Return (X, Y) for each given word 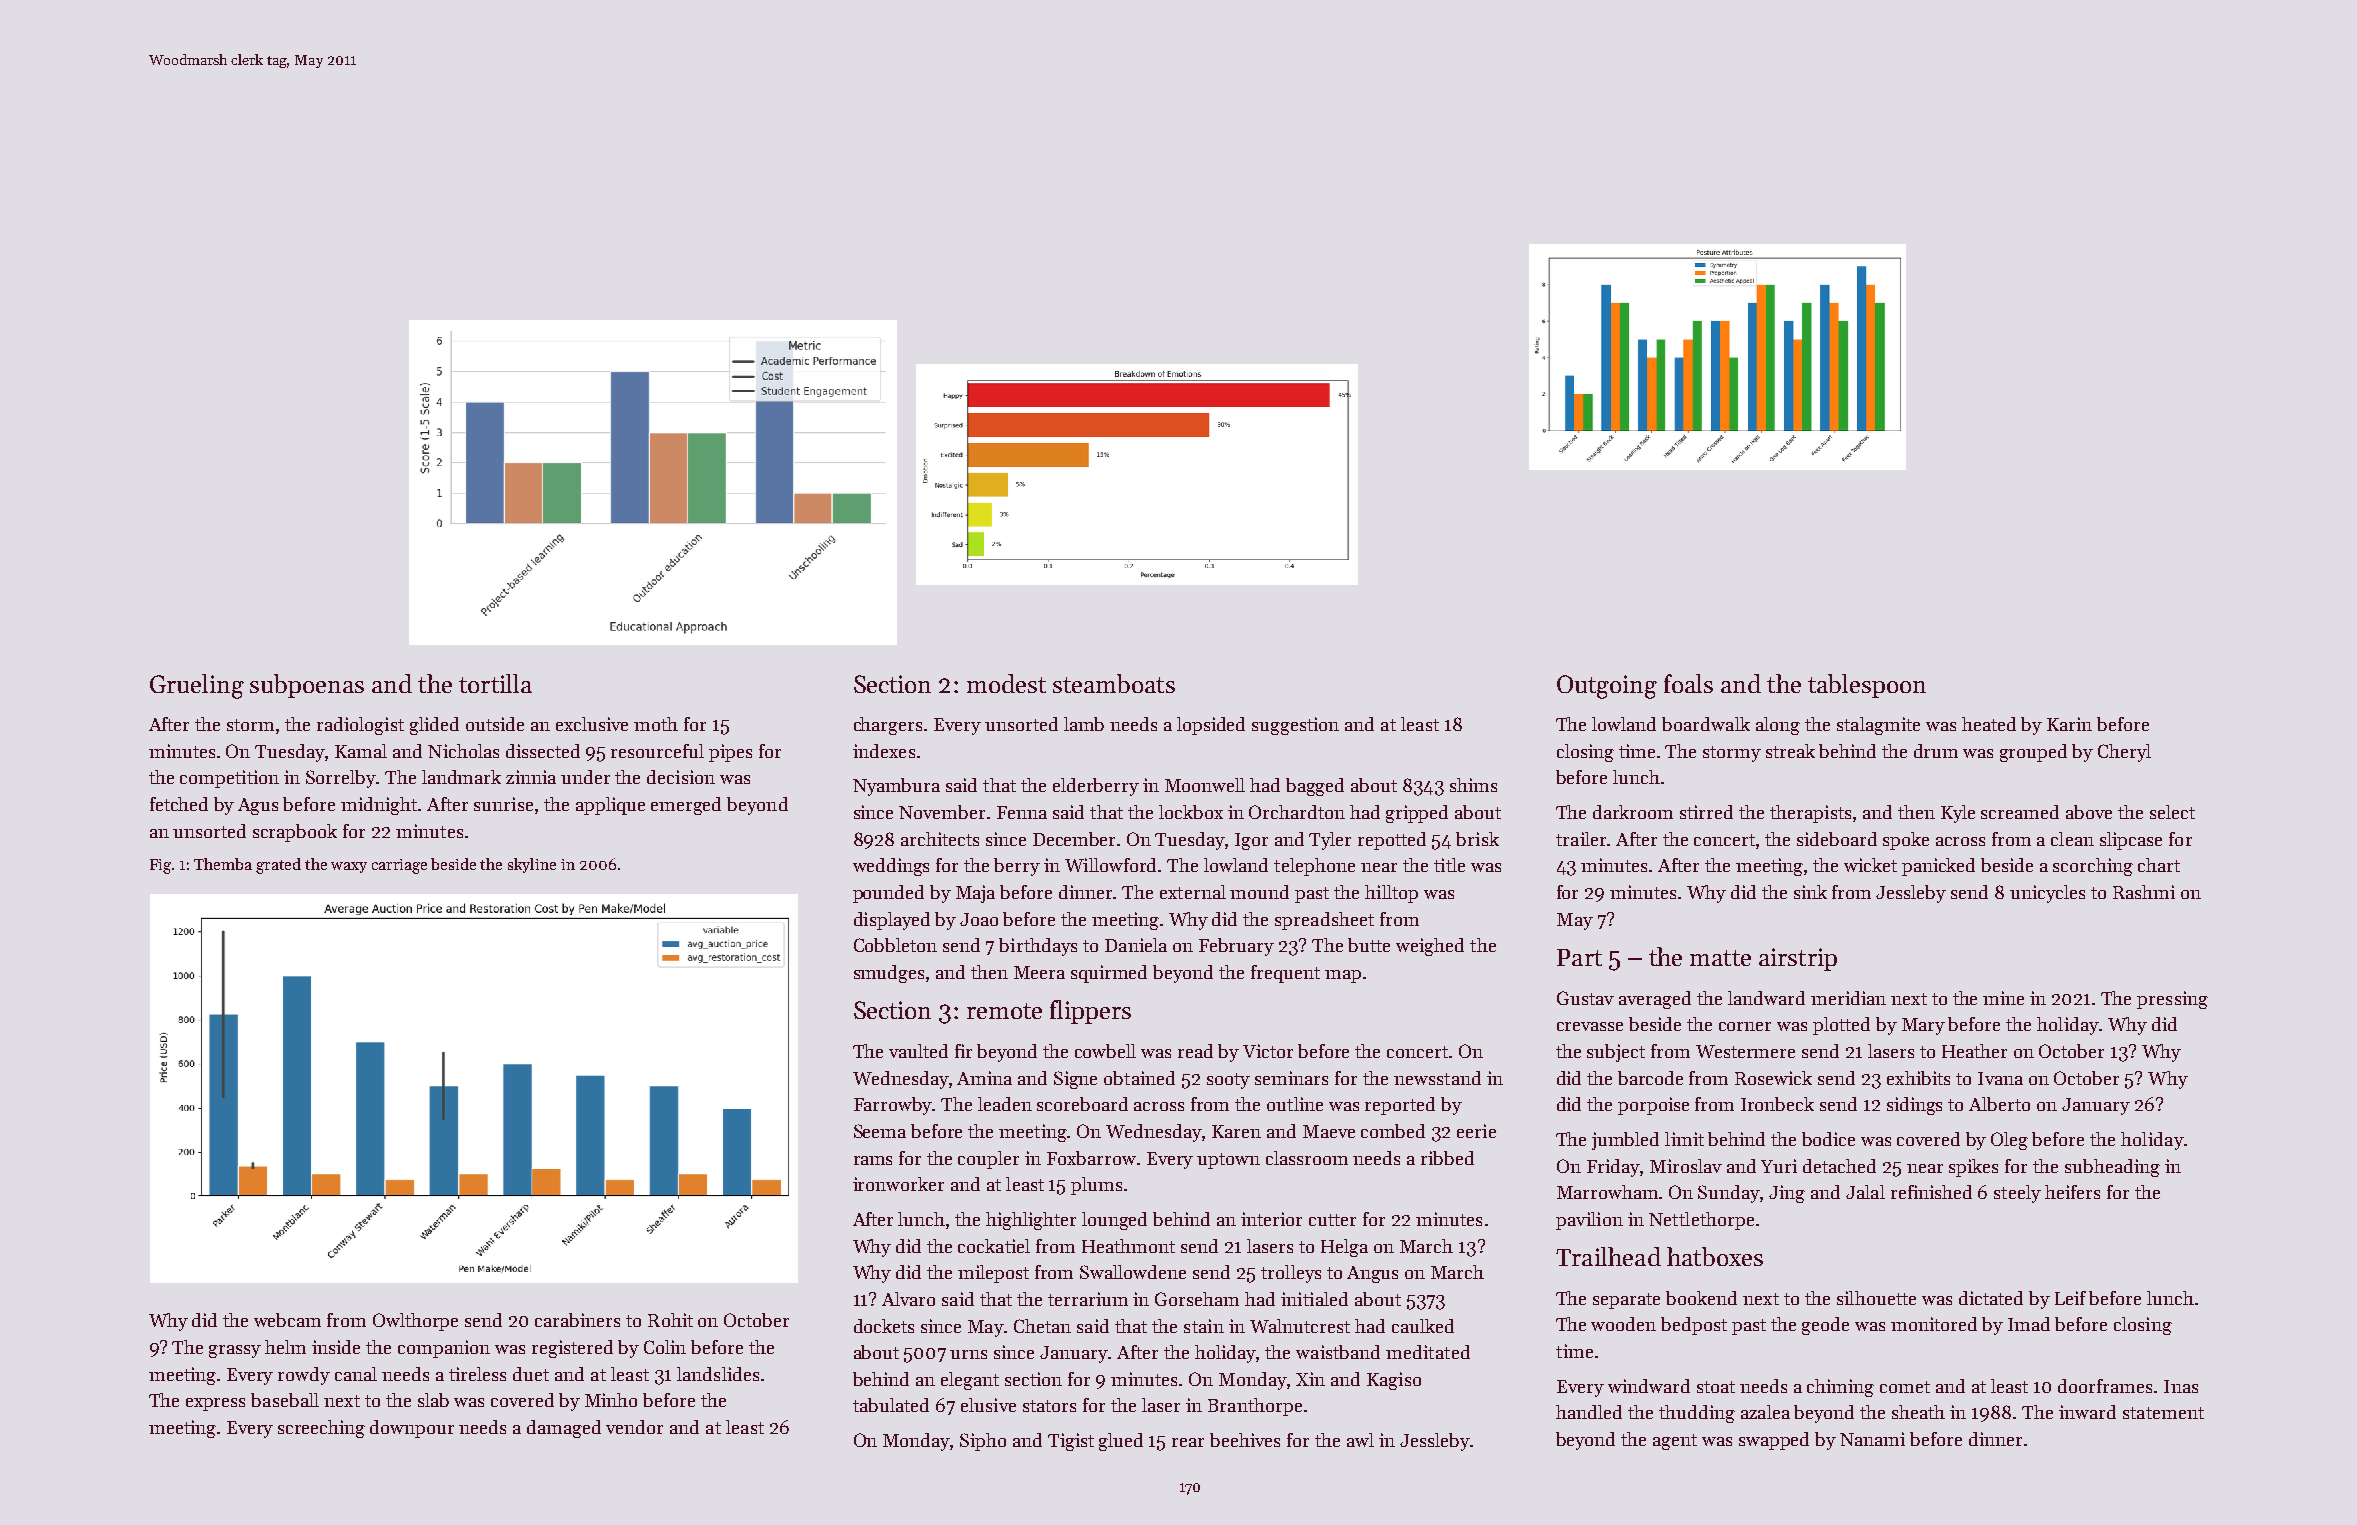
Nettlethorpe (1701, 1221)
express (215, 1404)
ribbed (1447, 1158)
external (1193, 892)
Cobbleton (895, 945)
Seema (880, 1131)
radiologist (360, 726)
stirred (1706, 812)
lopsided (1211, 726)
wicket (1870, 865)
